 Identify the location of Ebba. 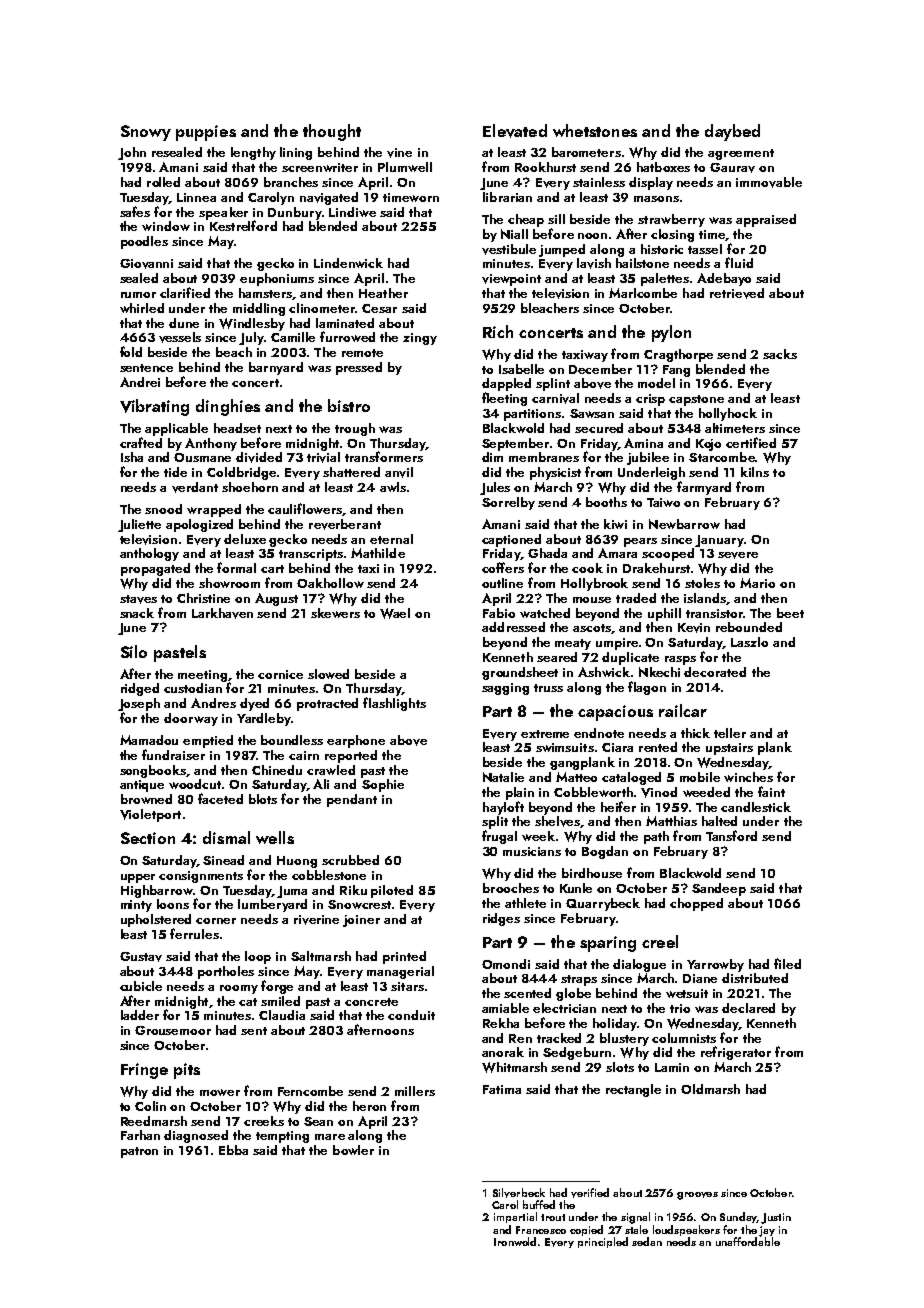
(233, 1150).
